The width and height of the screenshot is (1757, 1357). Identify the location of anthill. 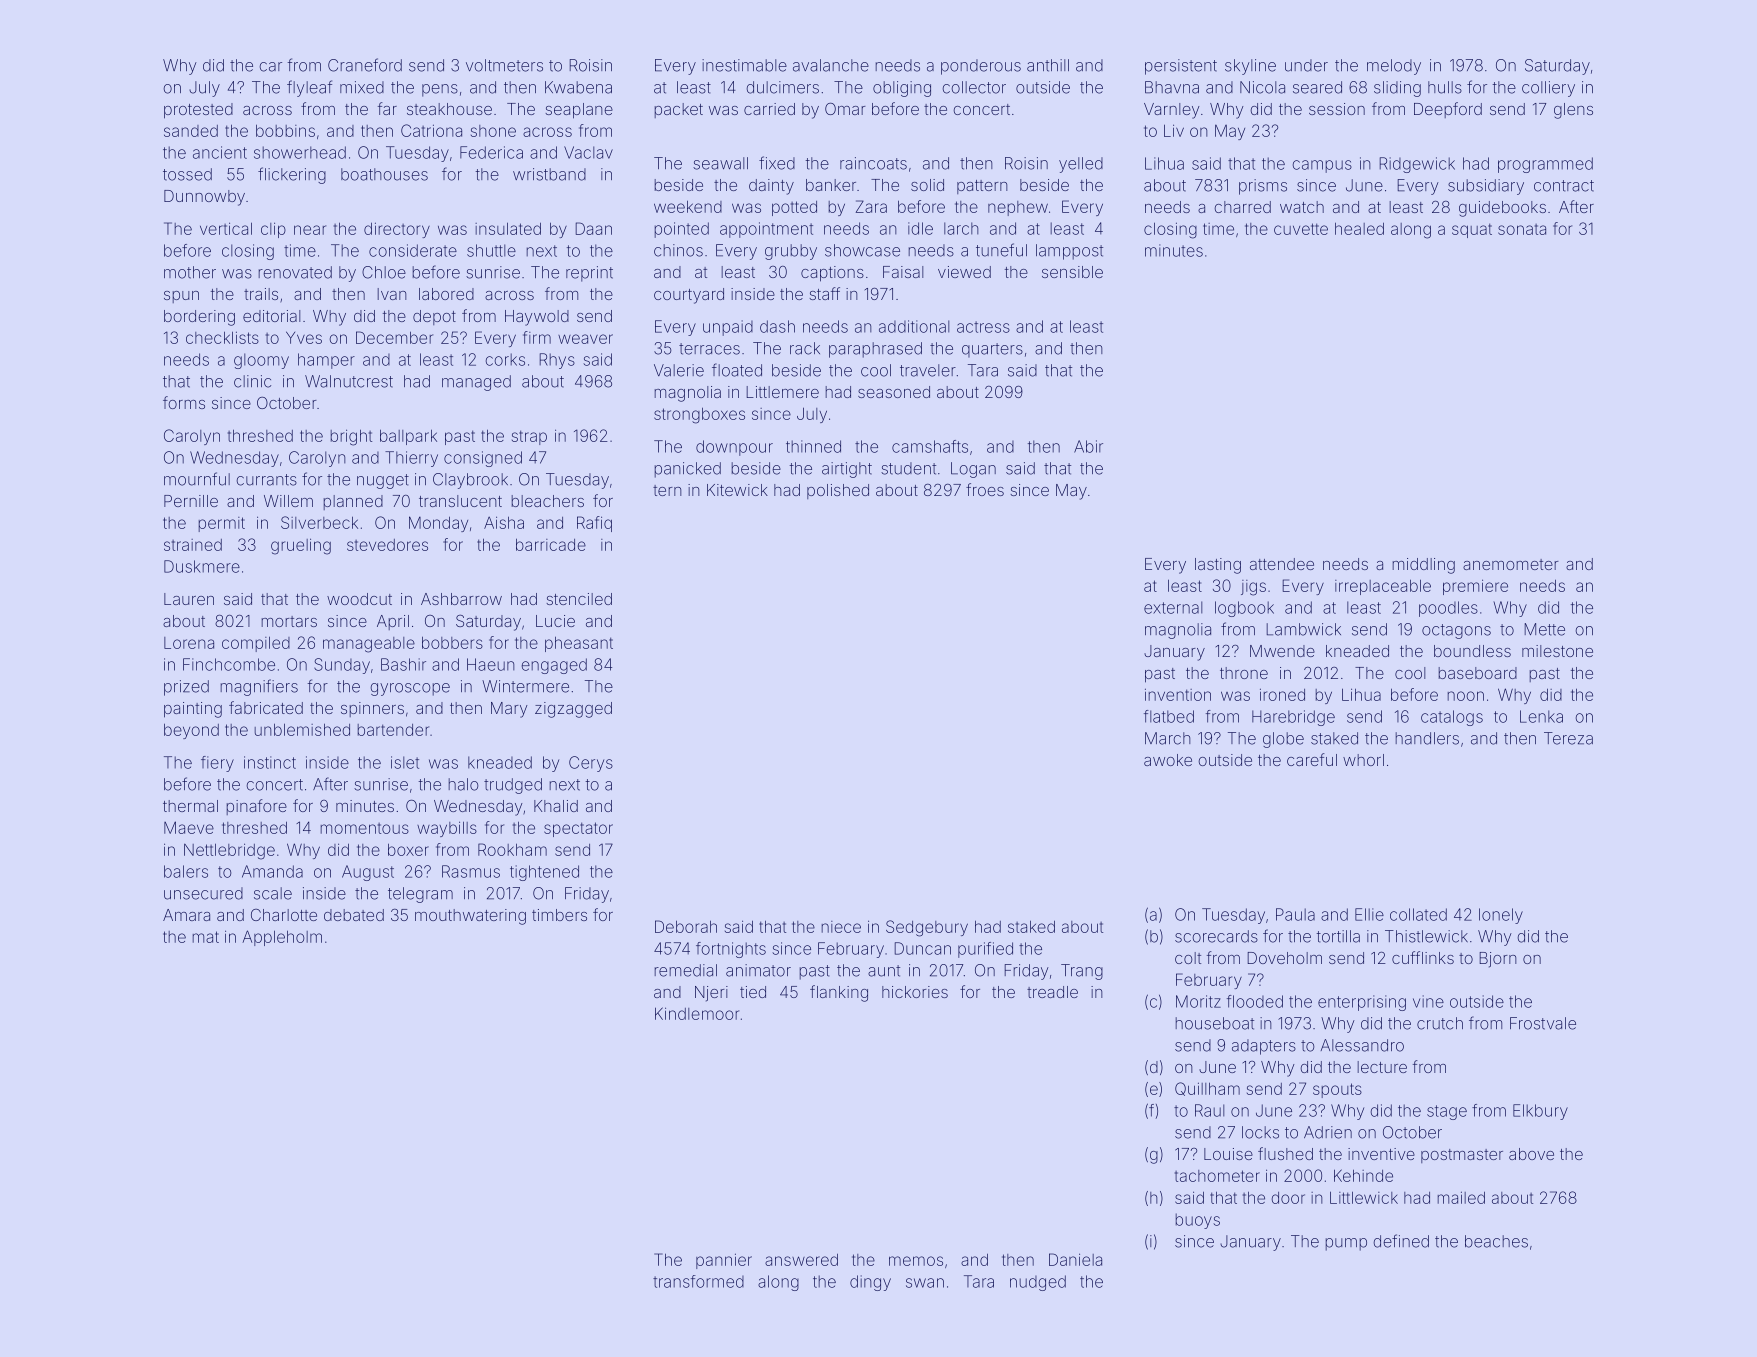
(1048, 65).
